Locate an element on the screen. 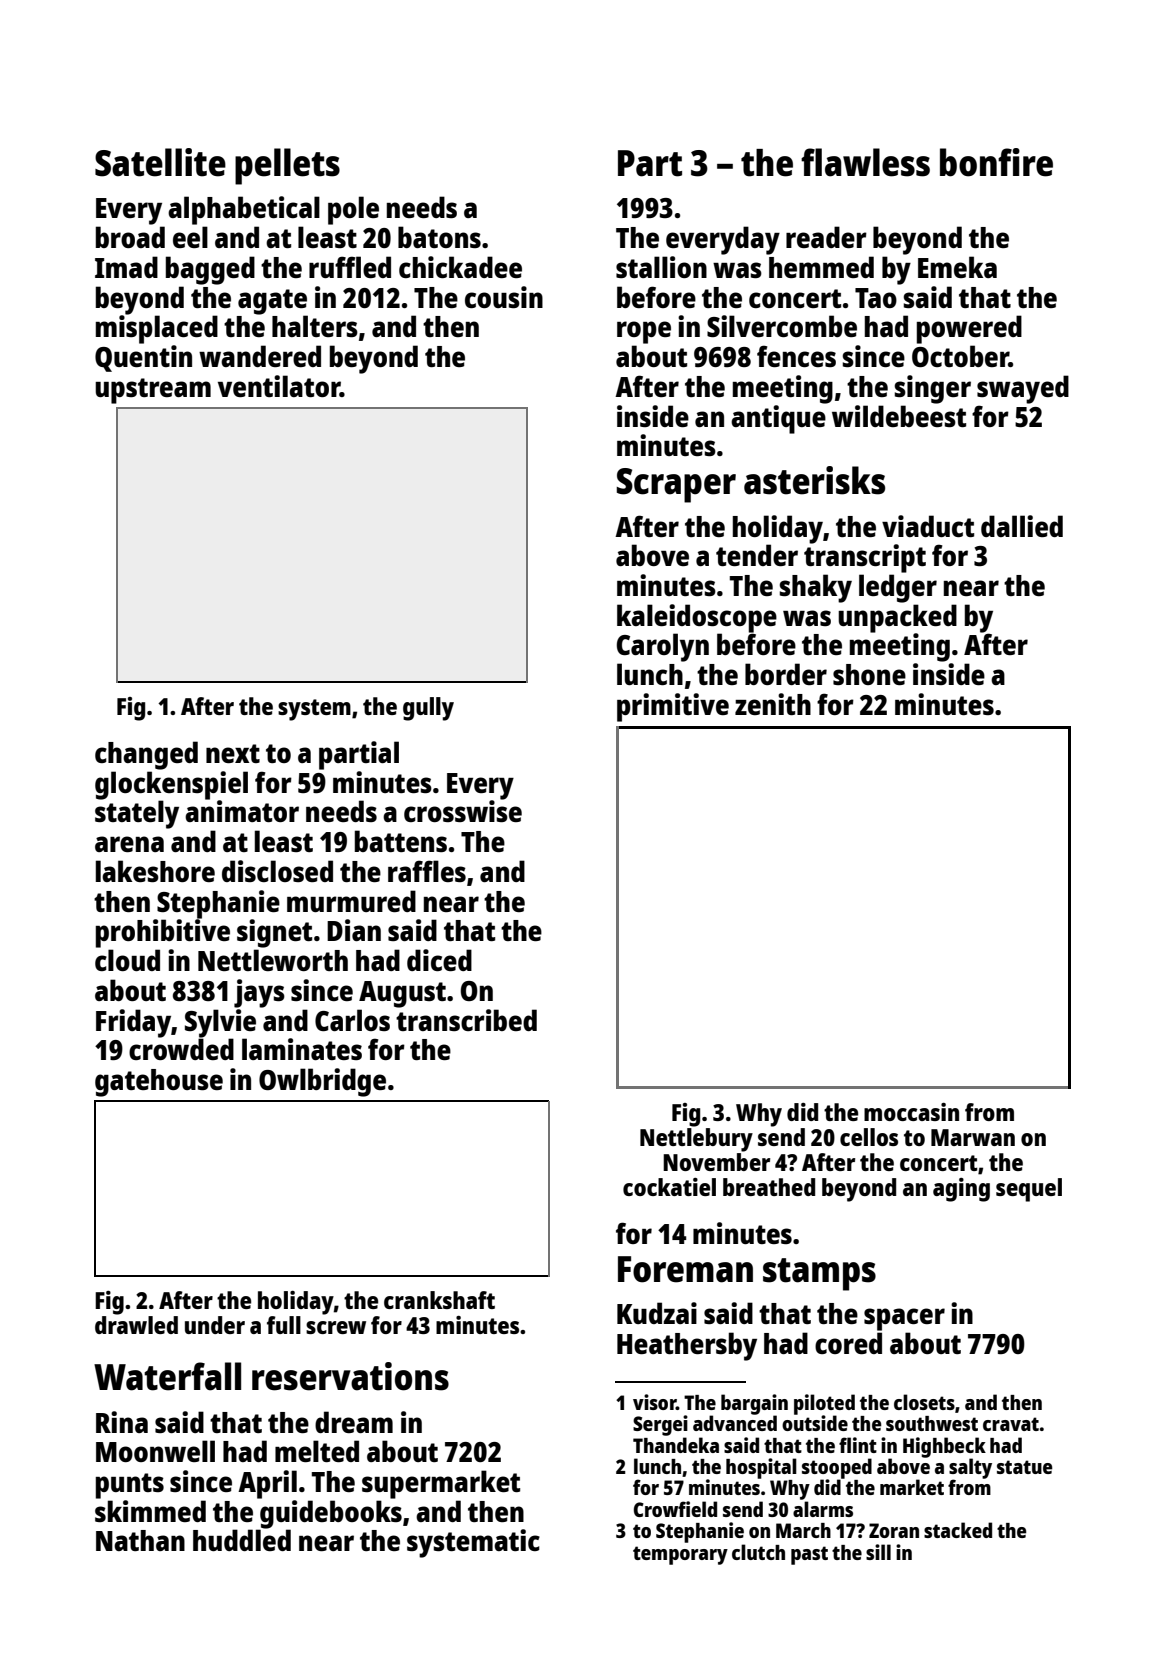 The image size is (1165, 1654). flawless is located at coordinates (865, 162).
